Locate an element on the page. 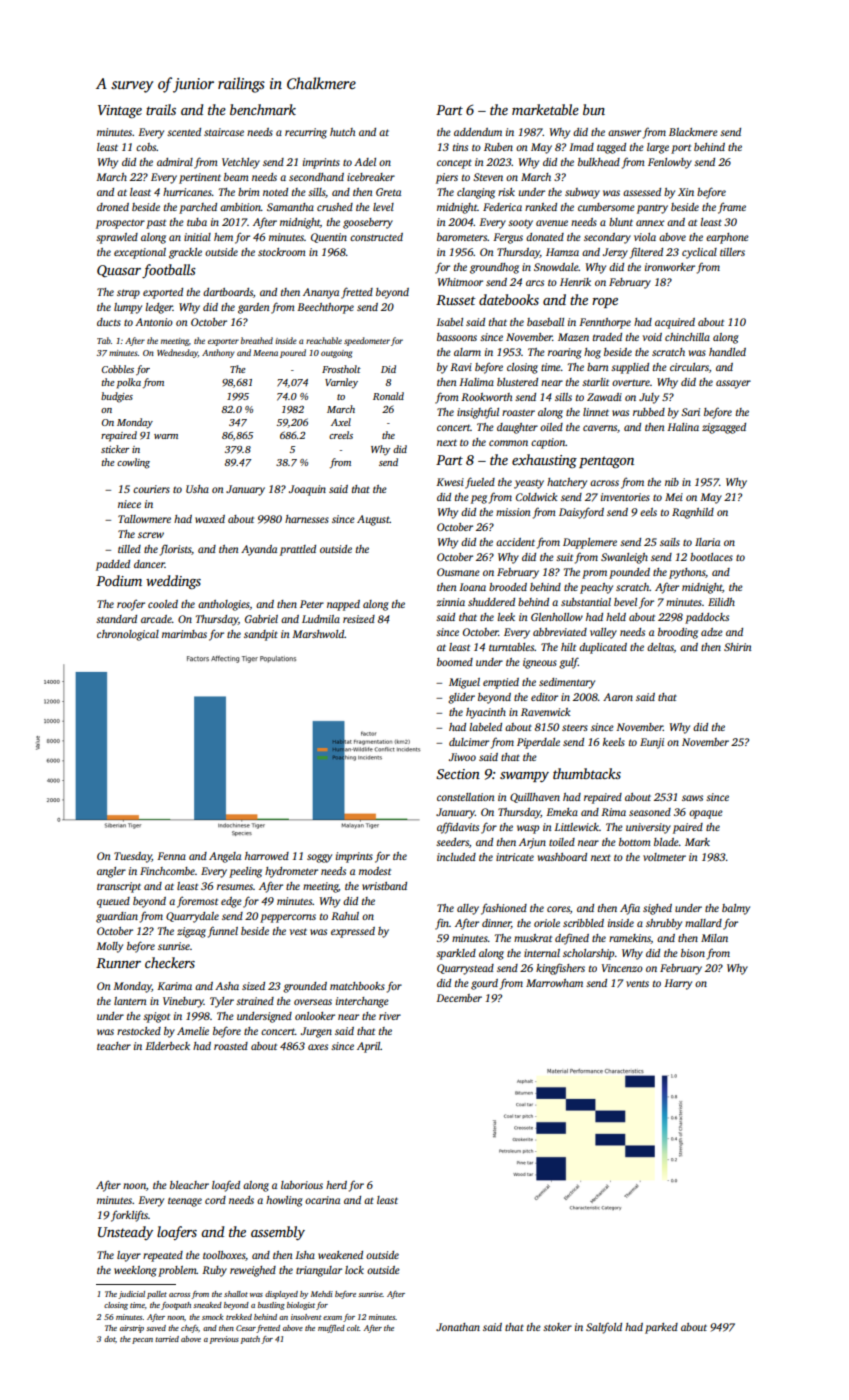 This image has width=849, height=1400. addendum is located at coordinates (478, 132).
